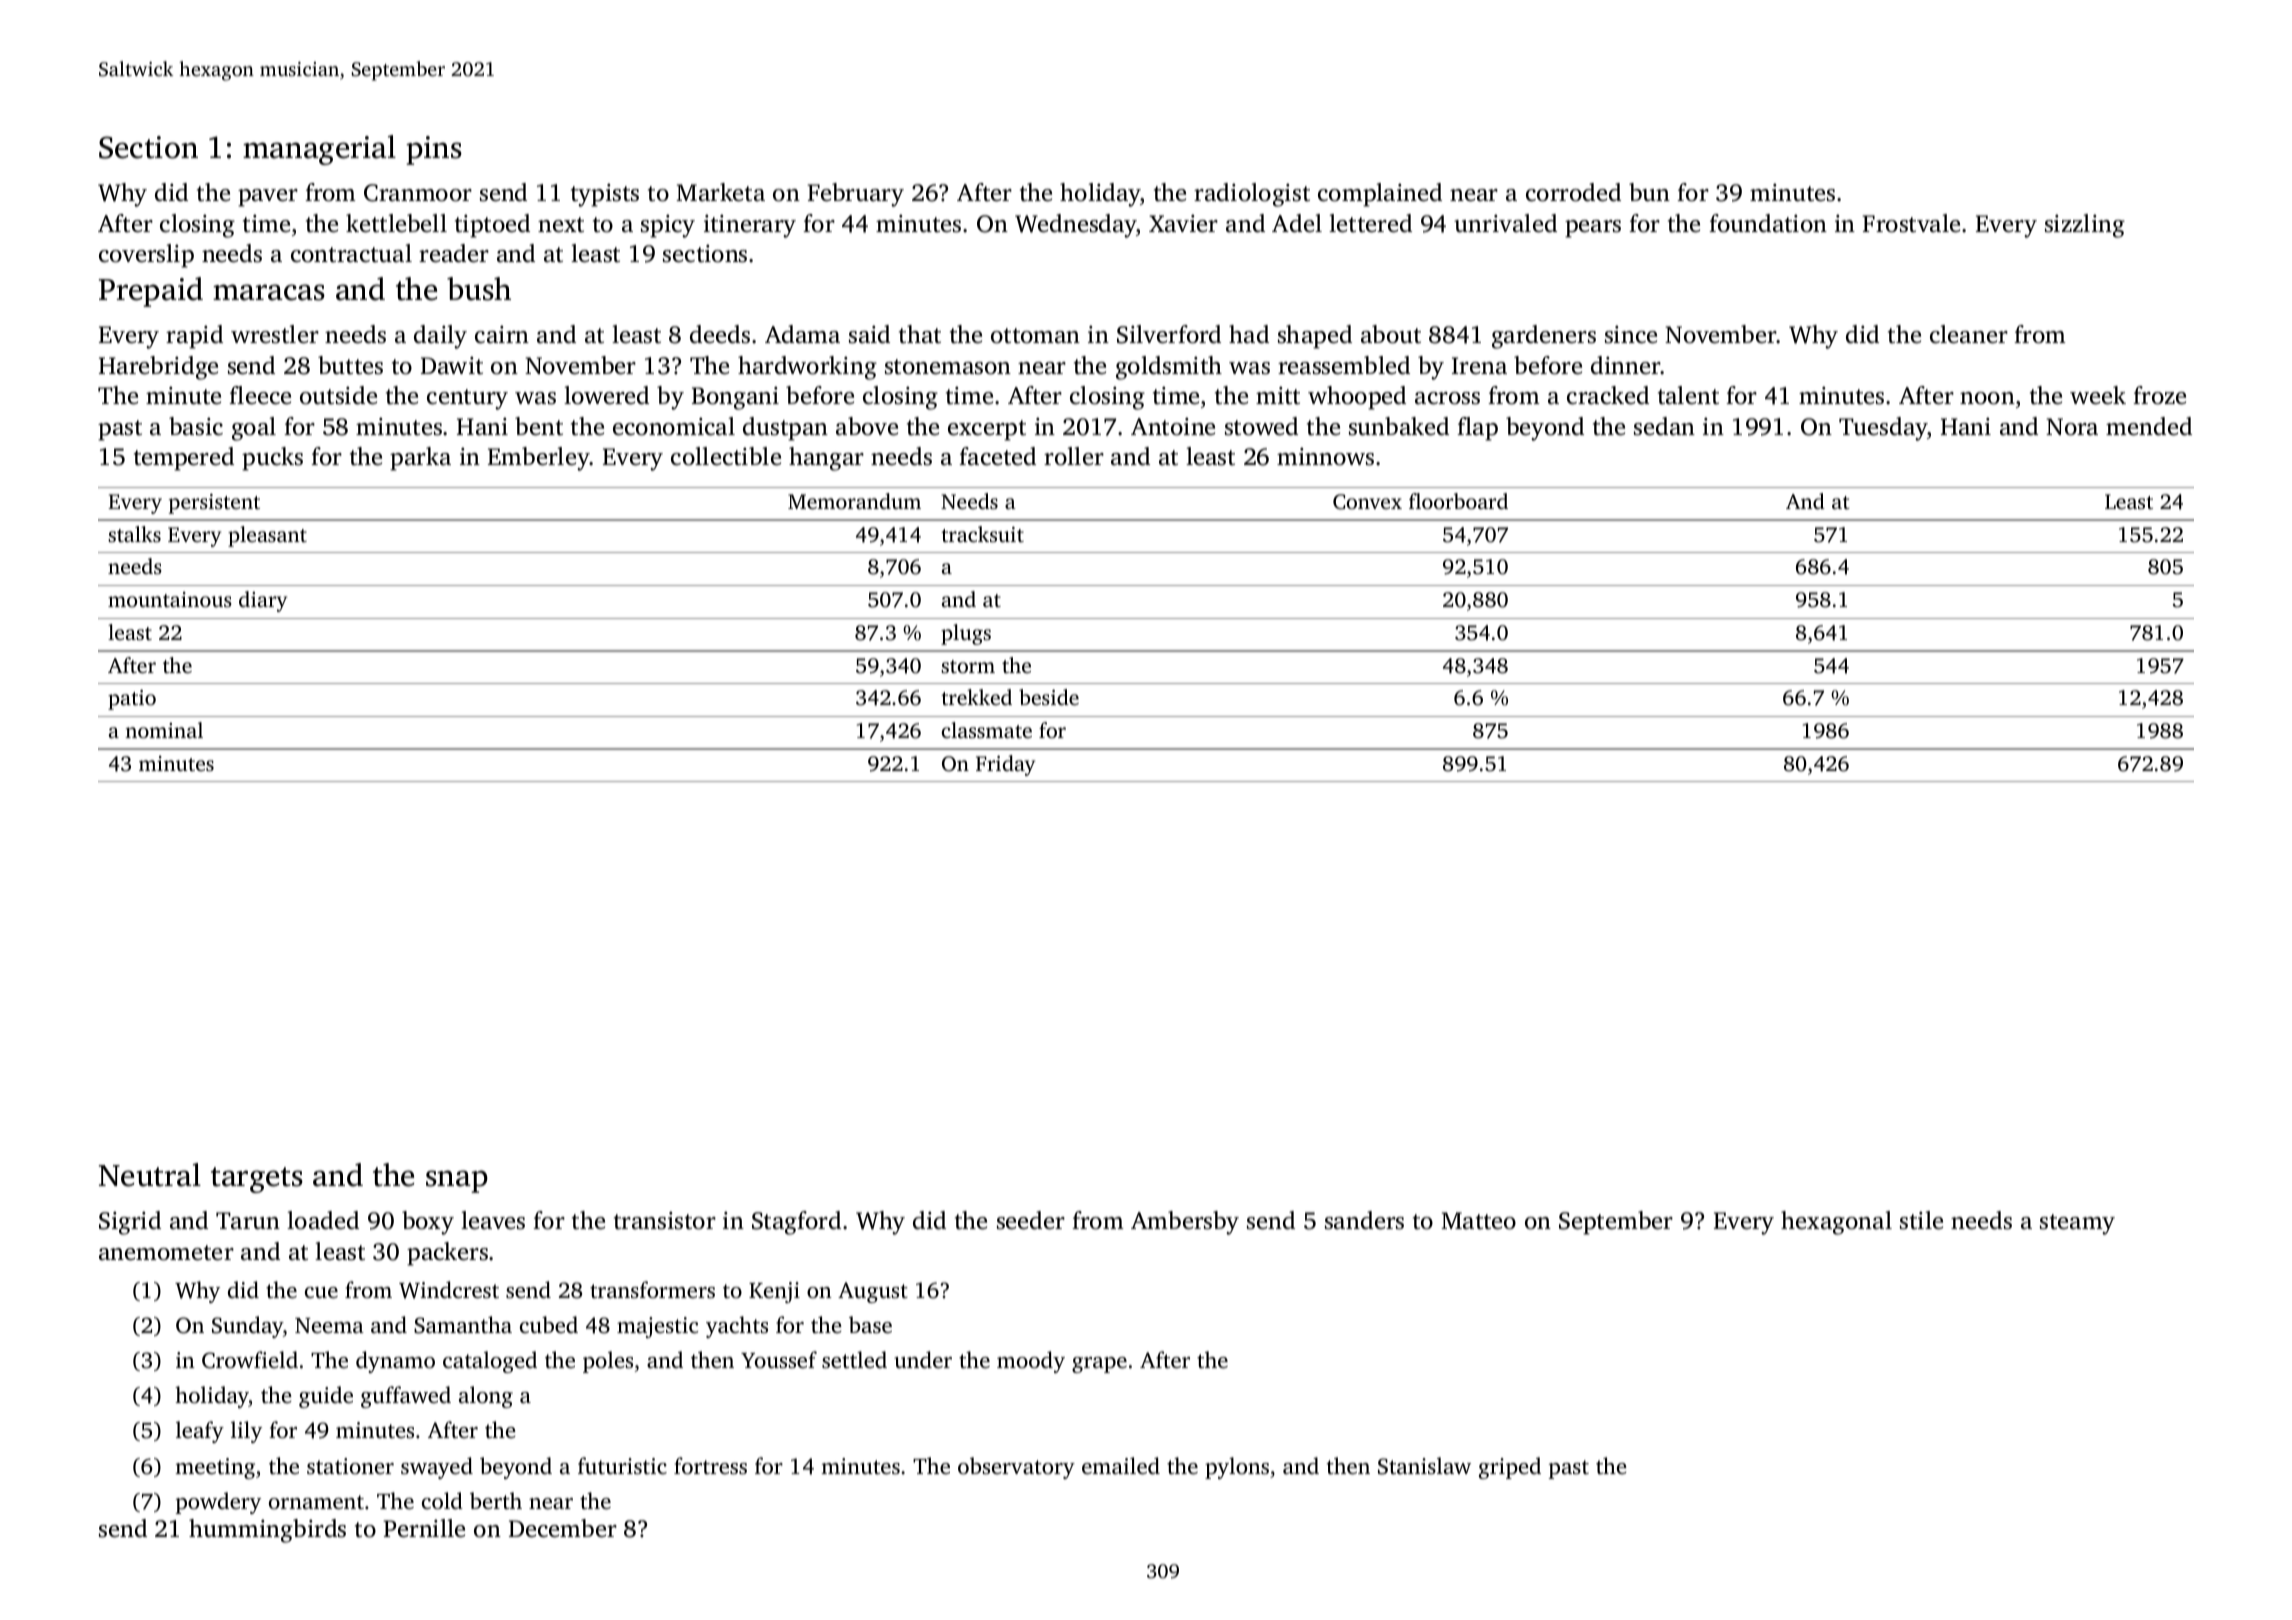 This screenshot has width=2292, height=1620. Describe the element at coordinates (184, 459) in the screenshot. I see `tempered` at that location.
